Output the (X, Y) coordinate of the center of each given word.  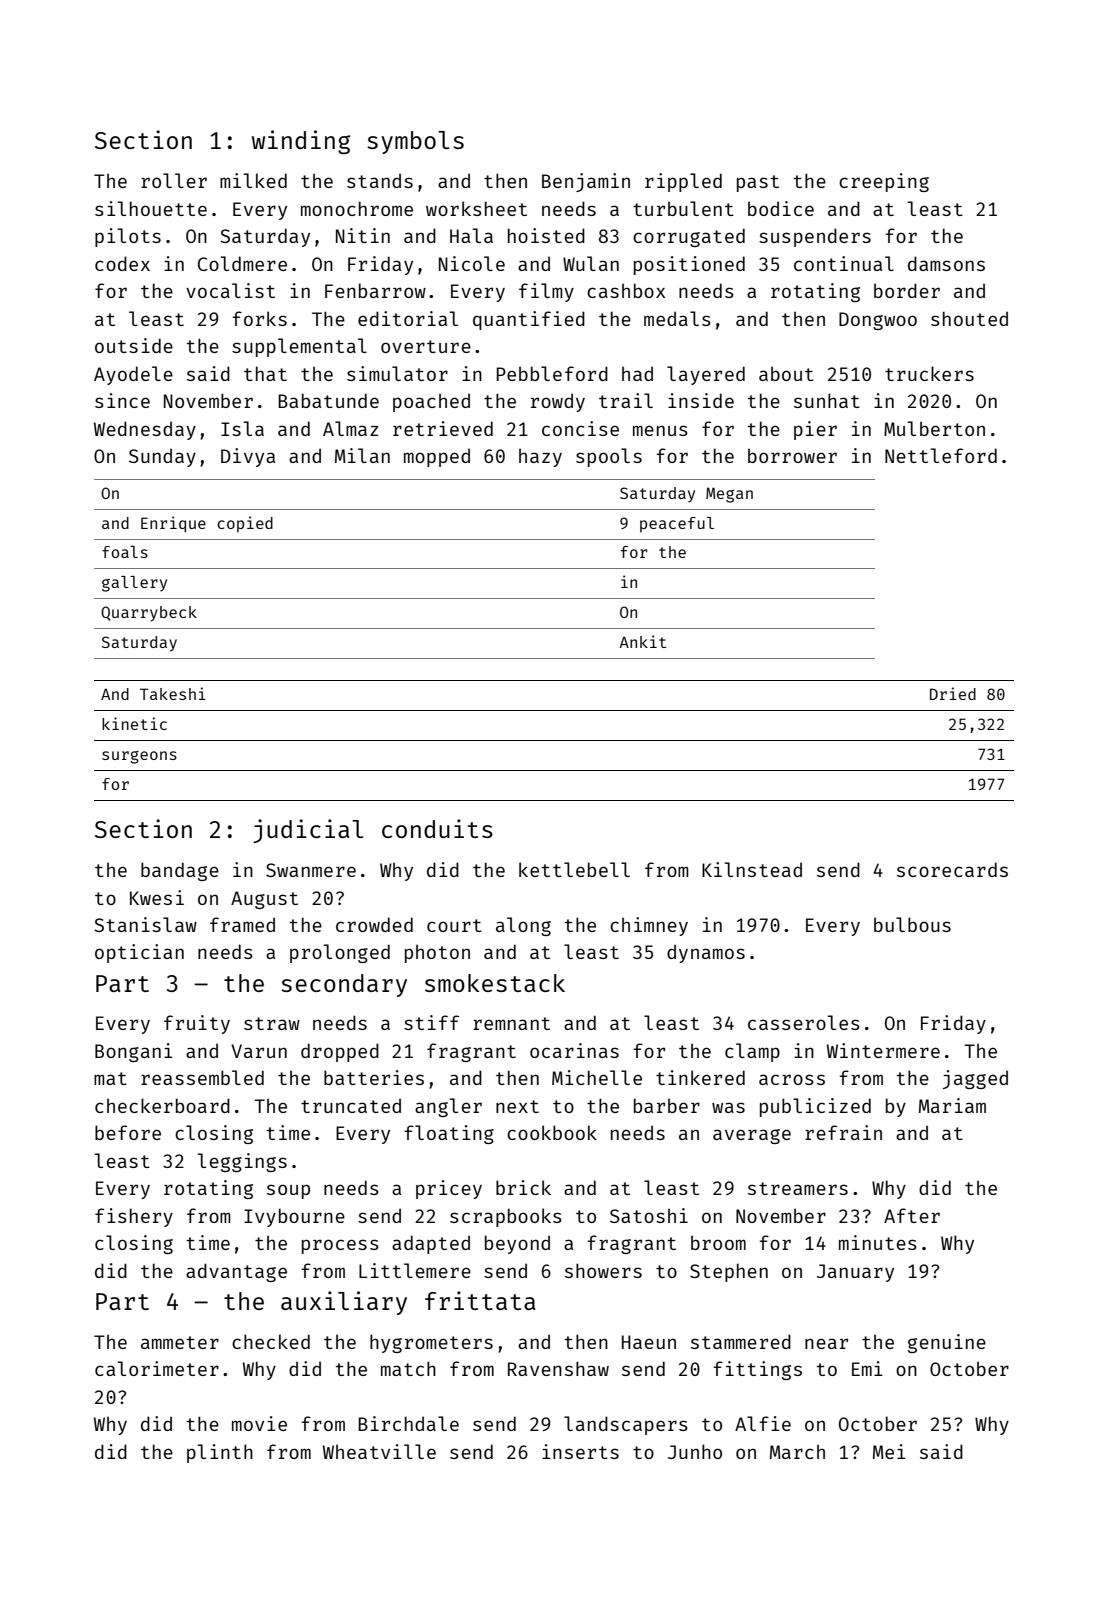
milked (253, 180)
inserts (580, 1451)
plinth (220, 1453)
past (758, 183)
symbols (415, 142)
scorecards (952, 869)
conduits (437, 828)
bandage (180, 871)
